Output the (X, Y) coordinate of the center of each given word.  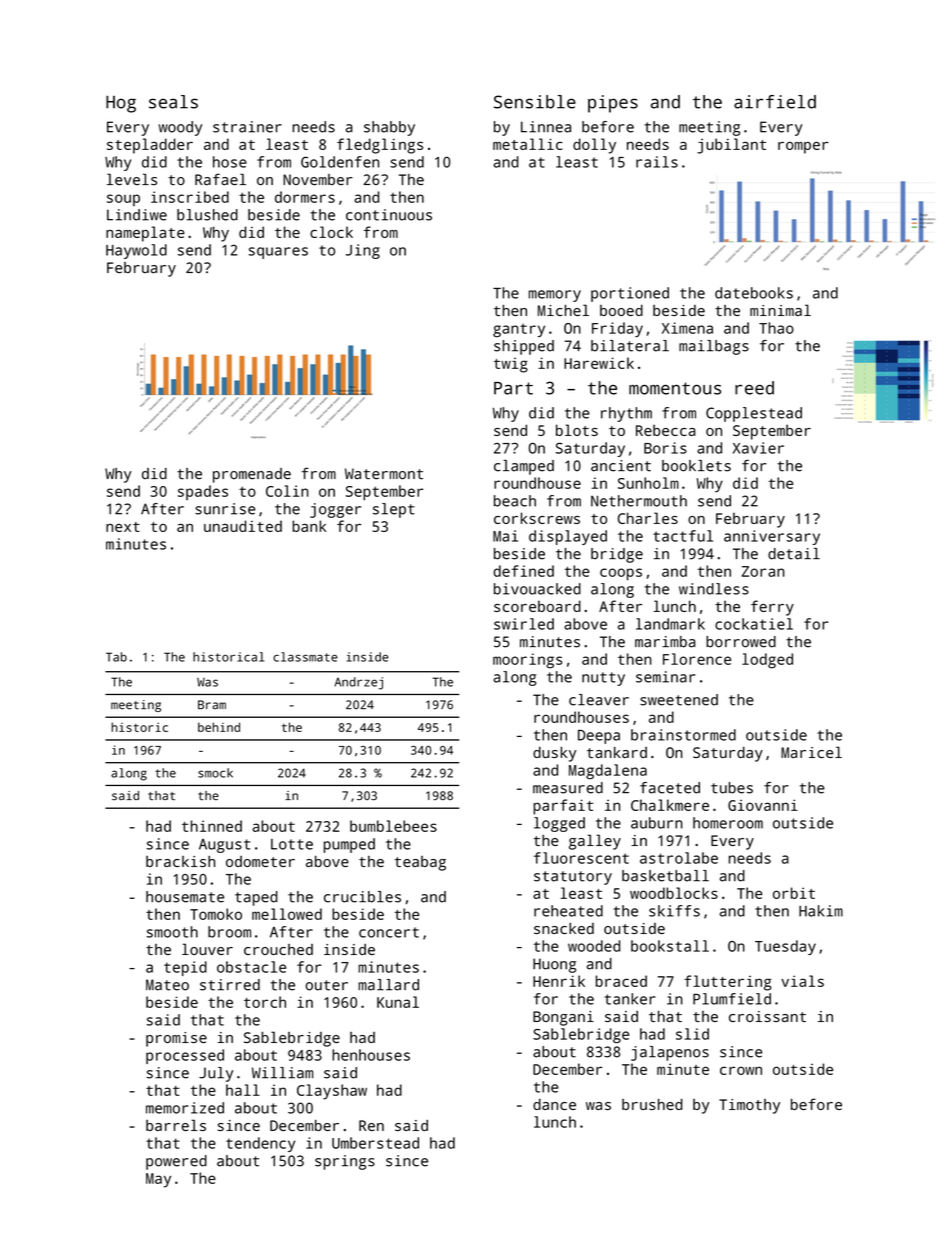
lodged (767, 661)
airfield (775, 102)
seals (173, 102)
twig (511, 365)
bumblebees (393, 826)
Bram (212, 705)
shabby (389, 128)
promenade (252, 475)
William (282, 1073)
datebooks (754, 293)
